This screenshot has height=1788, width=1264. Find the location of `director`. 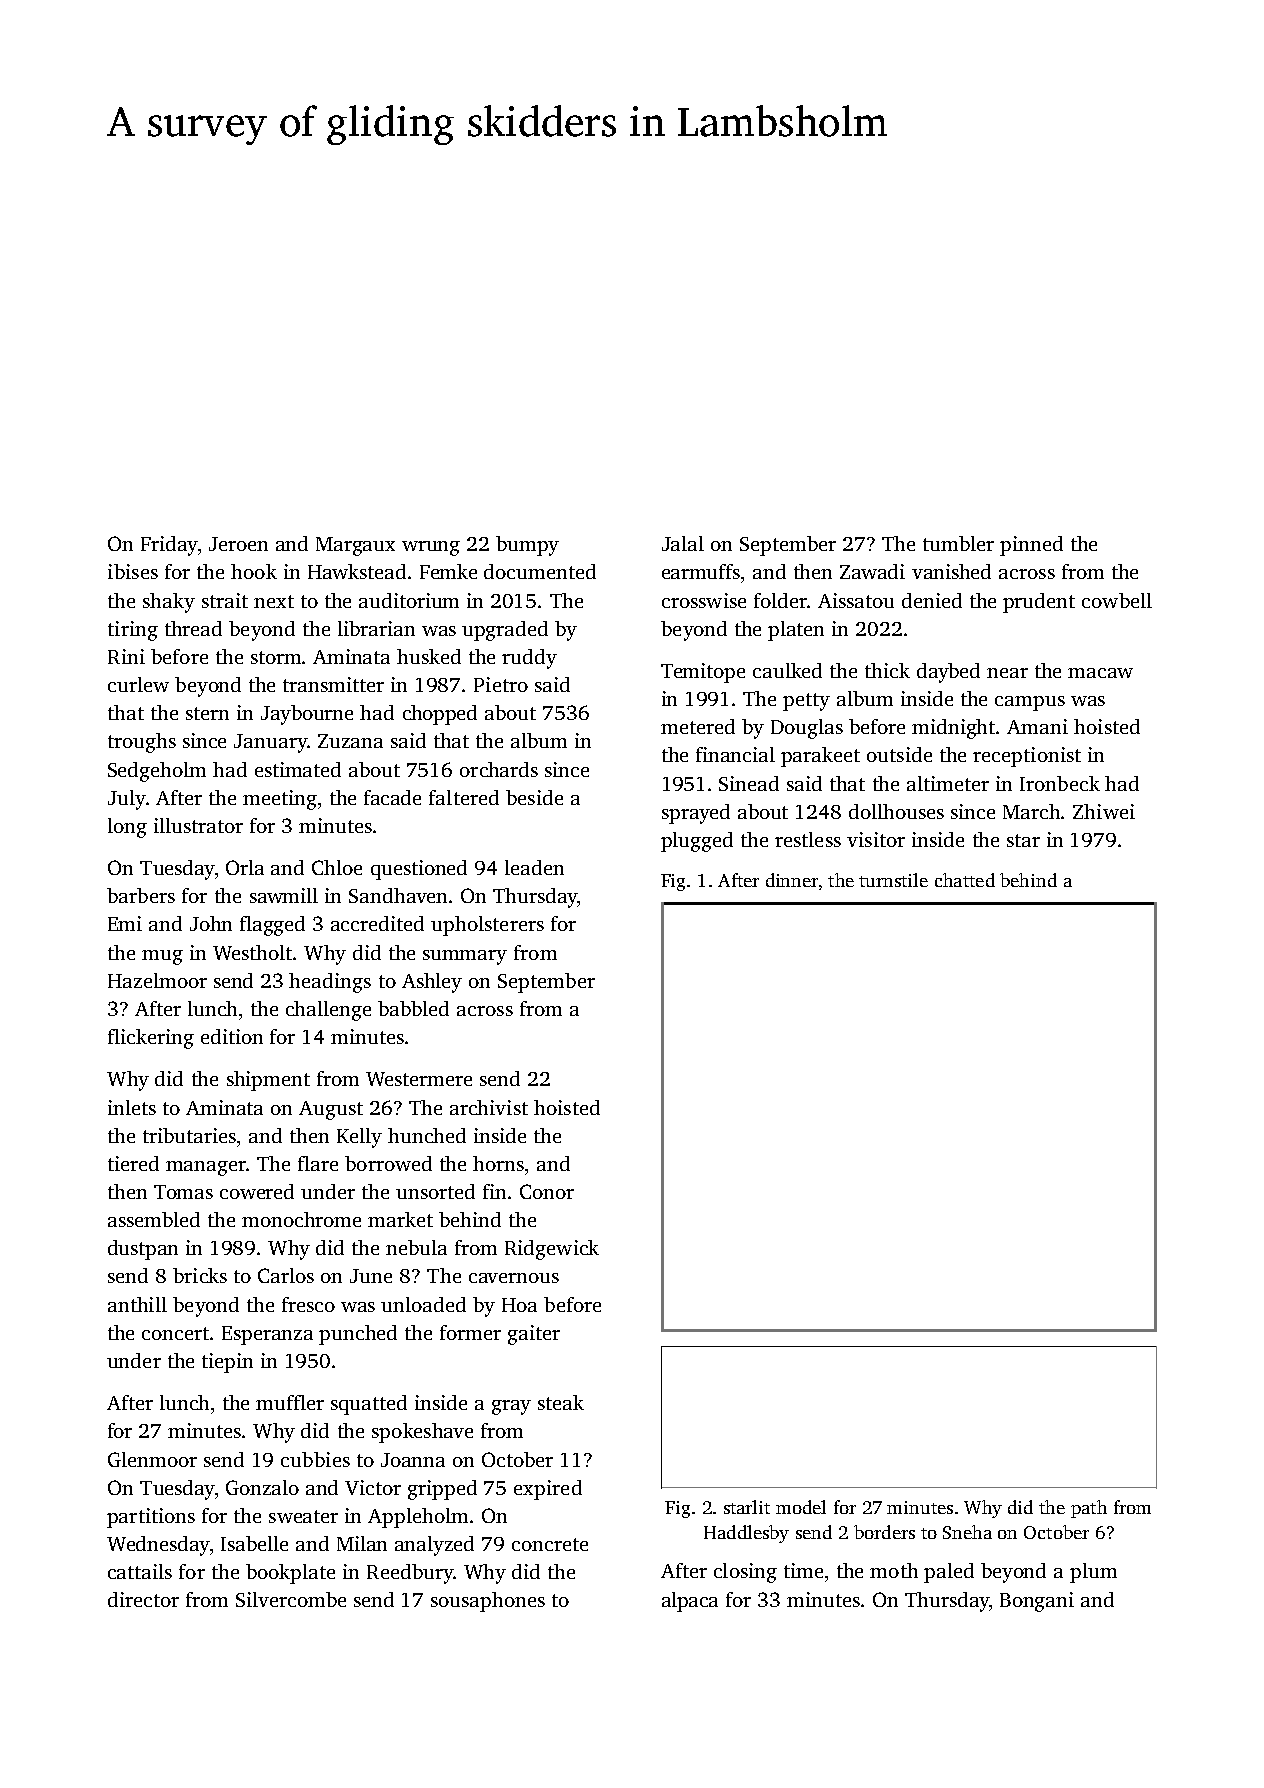

director is located at coordinates (143, 1599).
